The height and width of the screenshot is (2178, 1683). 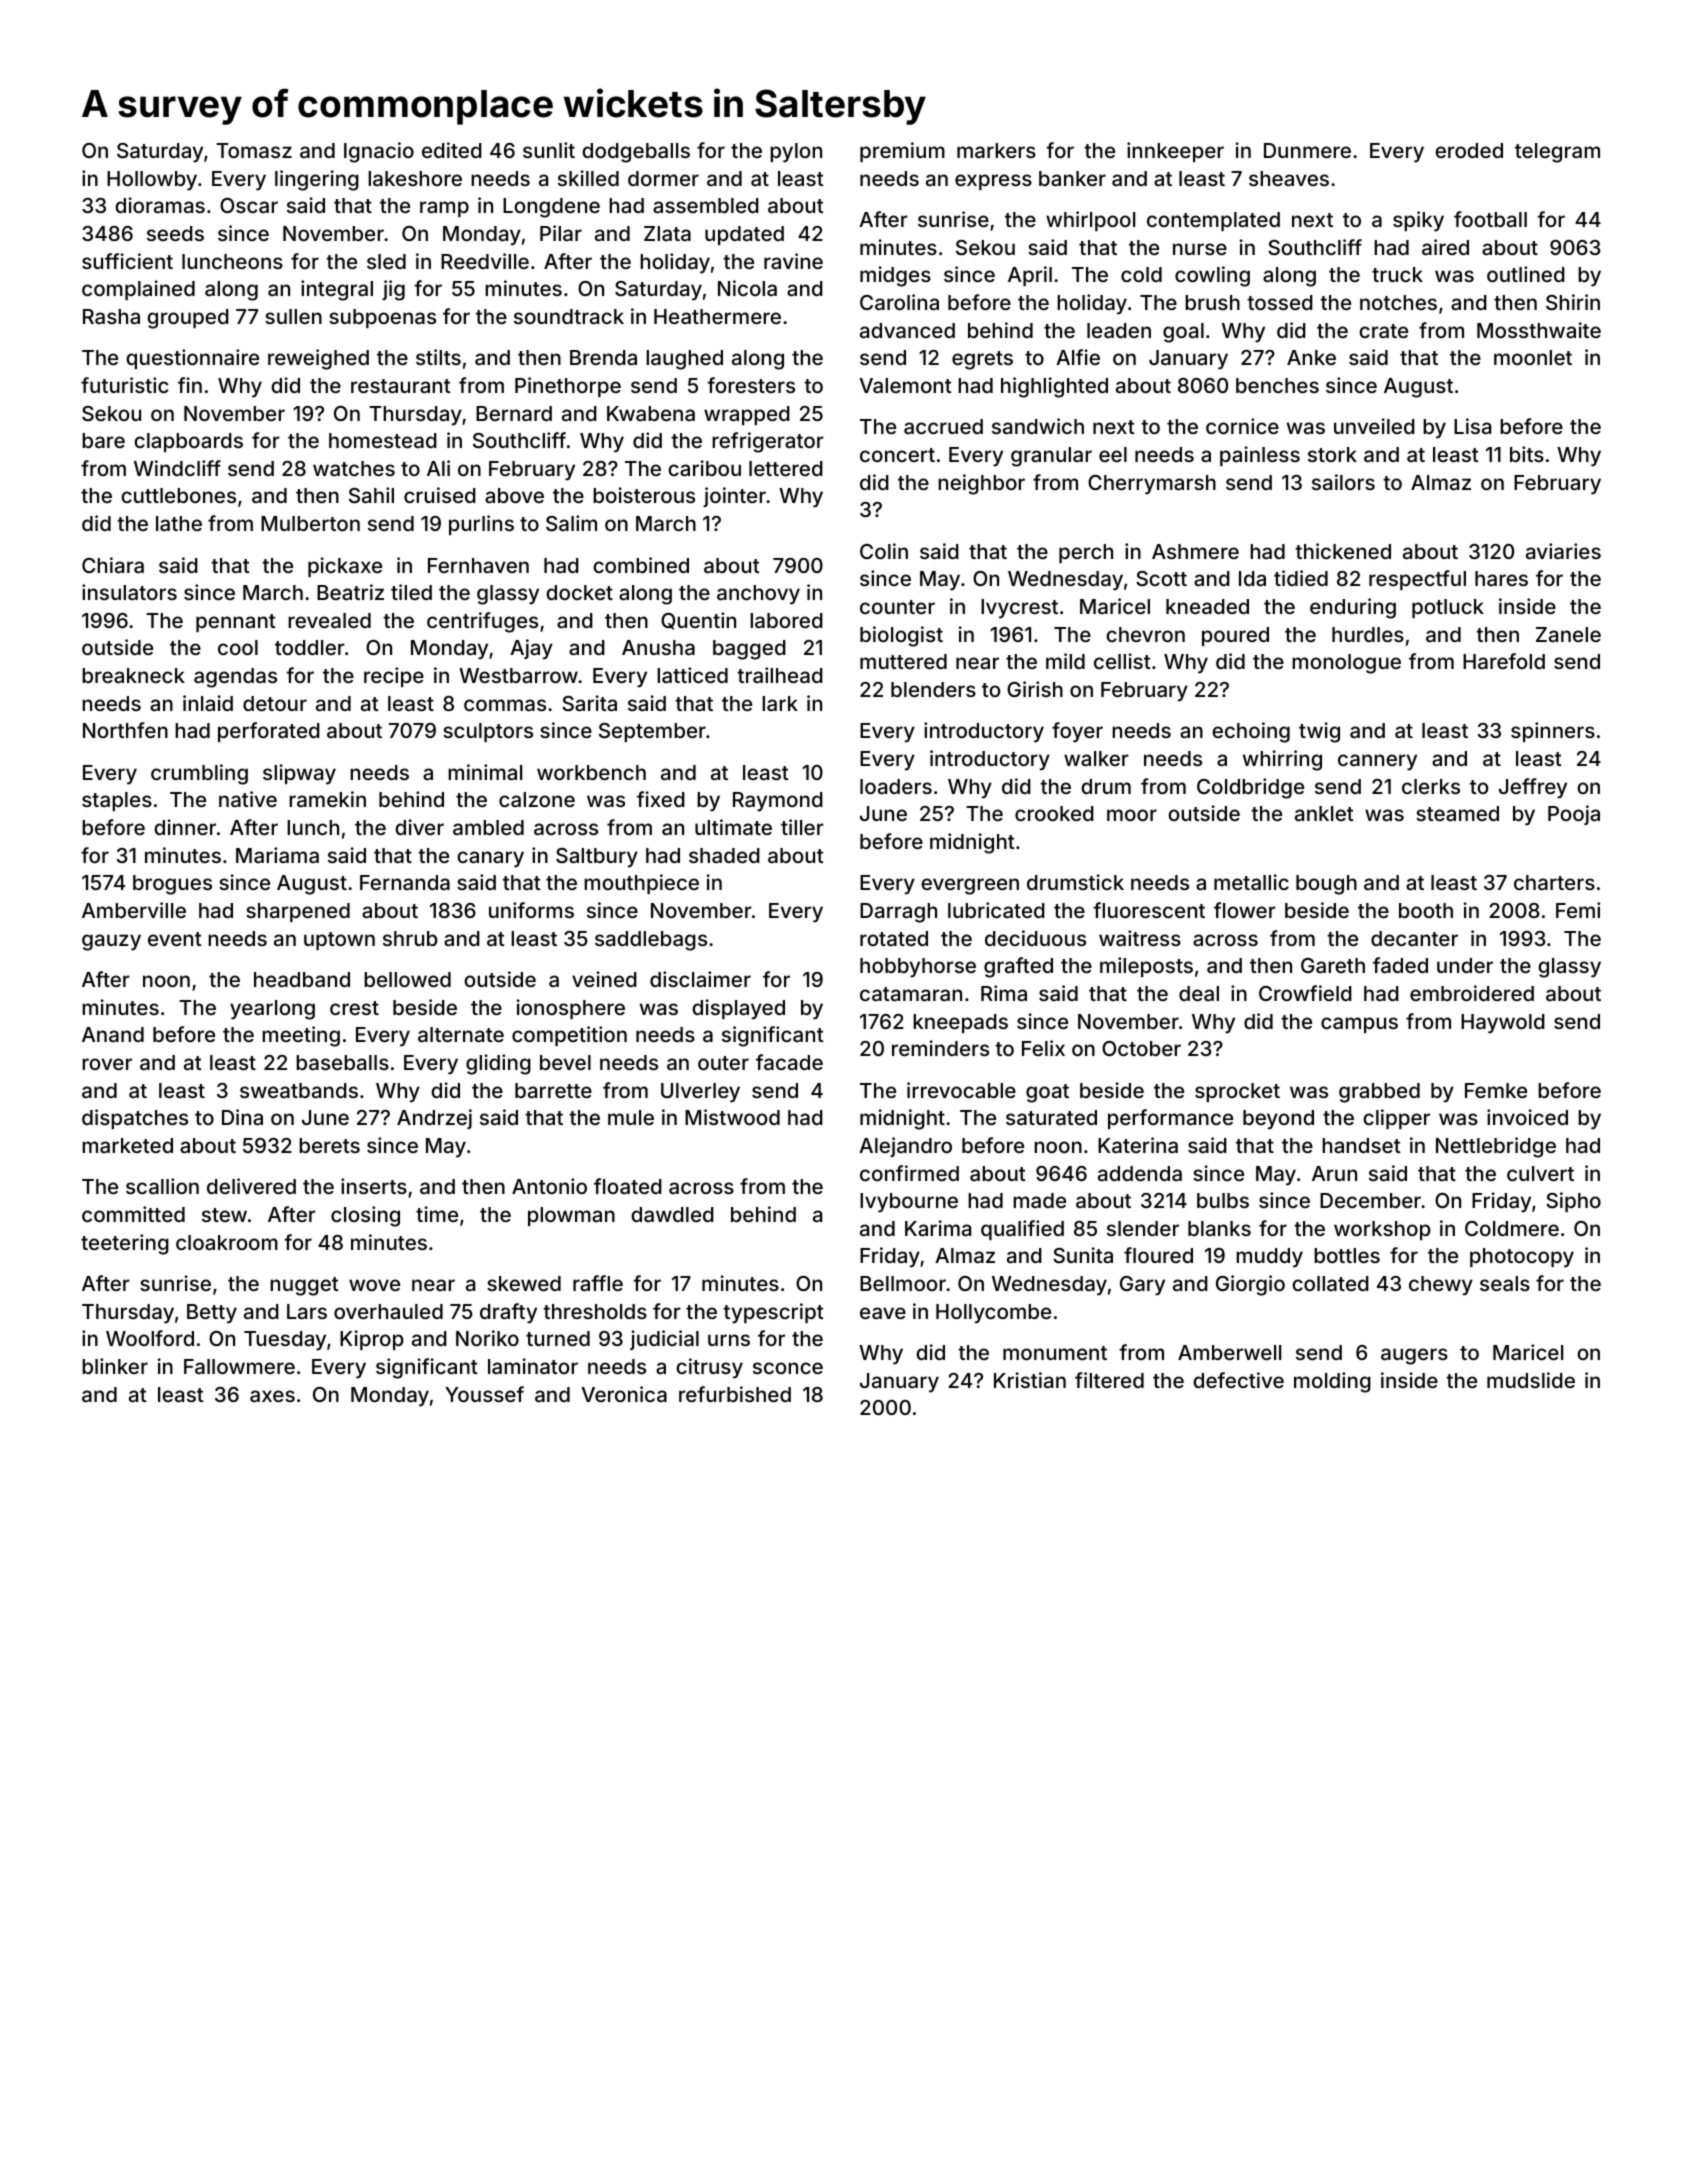 I want to click on meeting, so click(x=301, y=1036).
